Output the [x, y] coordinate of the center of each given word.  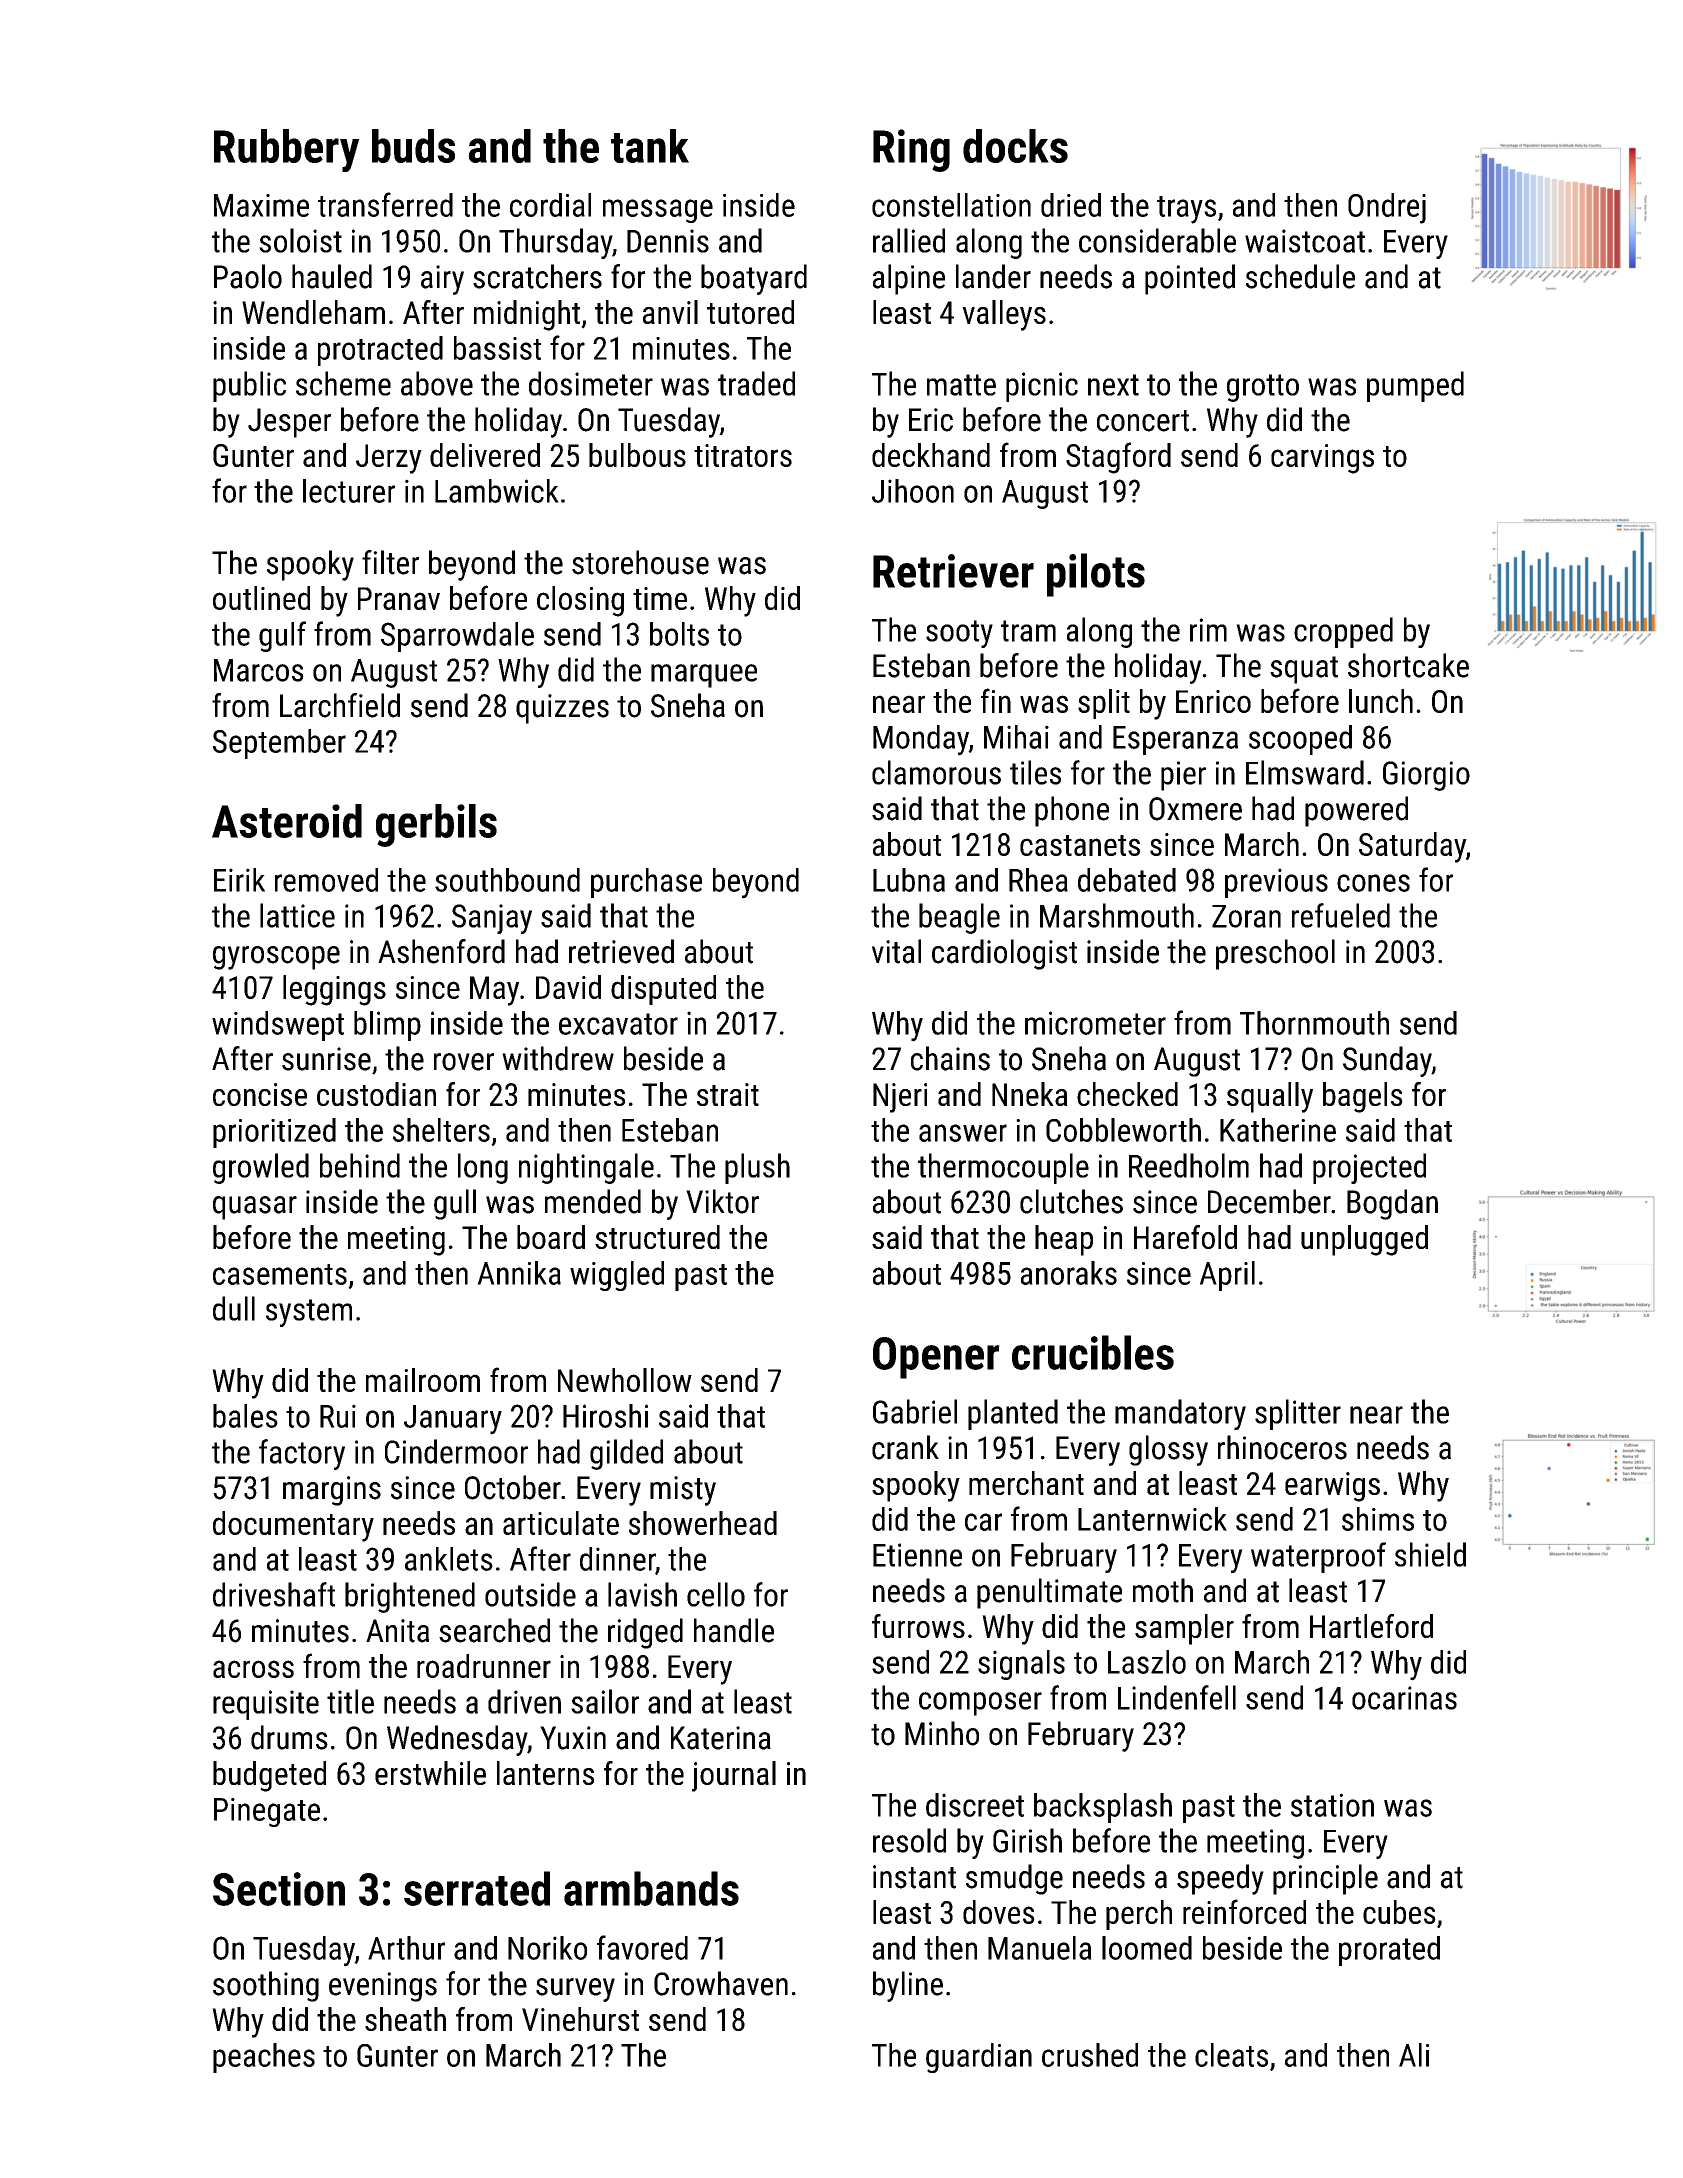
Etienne [917, 1555]
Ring [911, 150]
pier [1183, 776]
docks [1015, 146]
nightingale [586, 1168]
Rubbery [286, 150]
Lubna [909, 880]
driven [524, 1701]
